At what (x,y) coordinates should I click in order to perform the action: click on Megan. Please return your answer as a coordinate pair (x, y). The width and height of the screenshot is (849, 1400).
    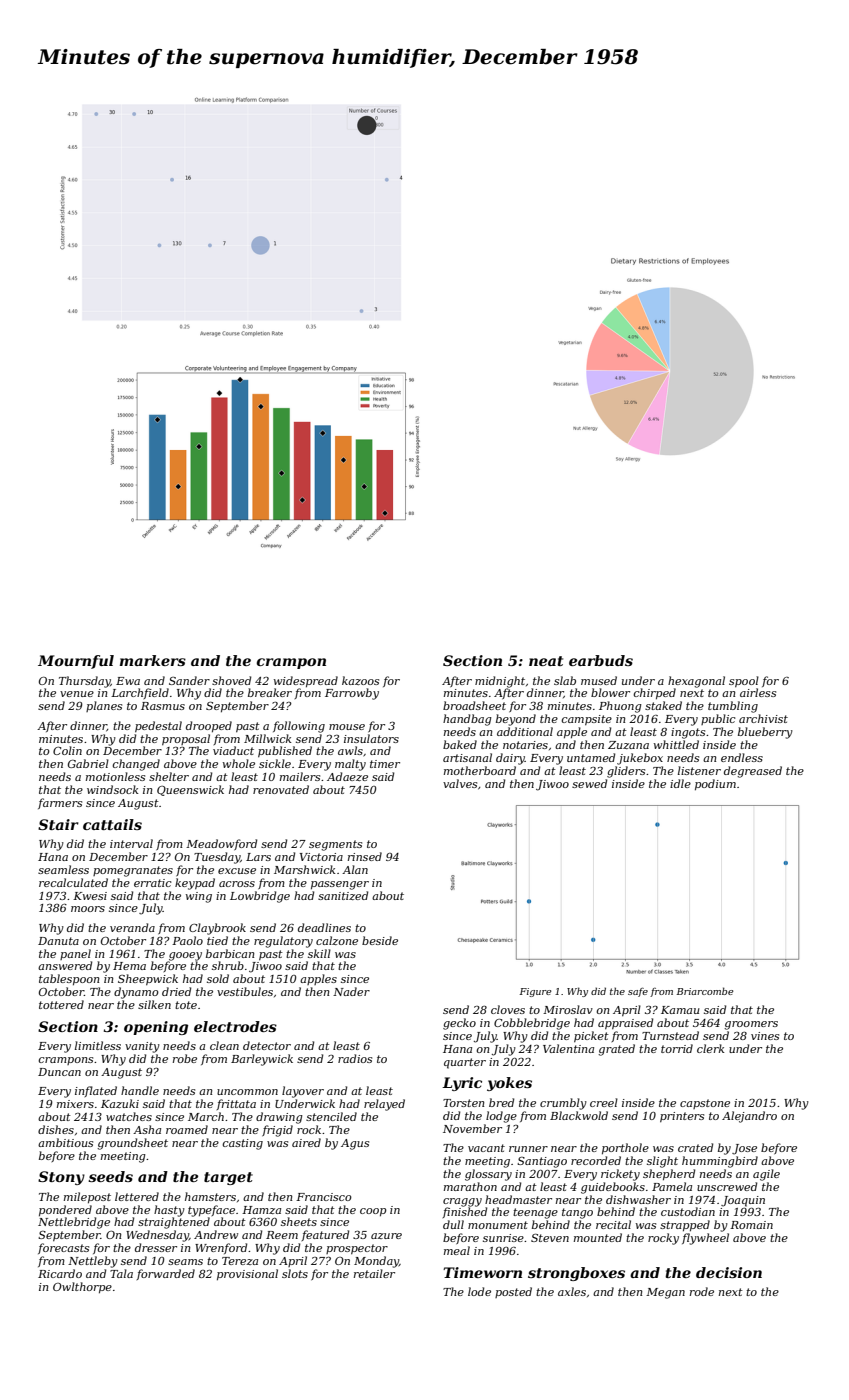
    Looking at the image, I should click on (665, 1293).
